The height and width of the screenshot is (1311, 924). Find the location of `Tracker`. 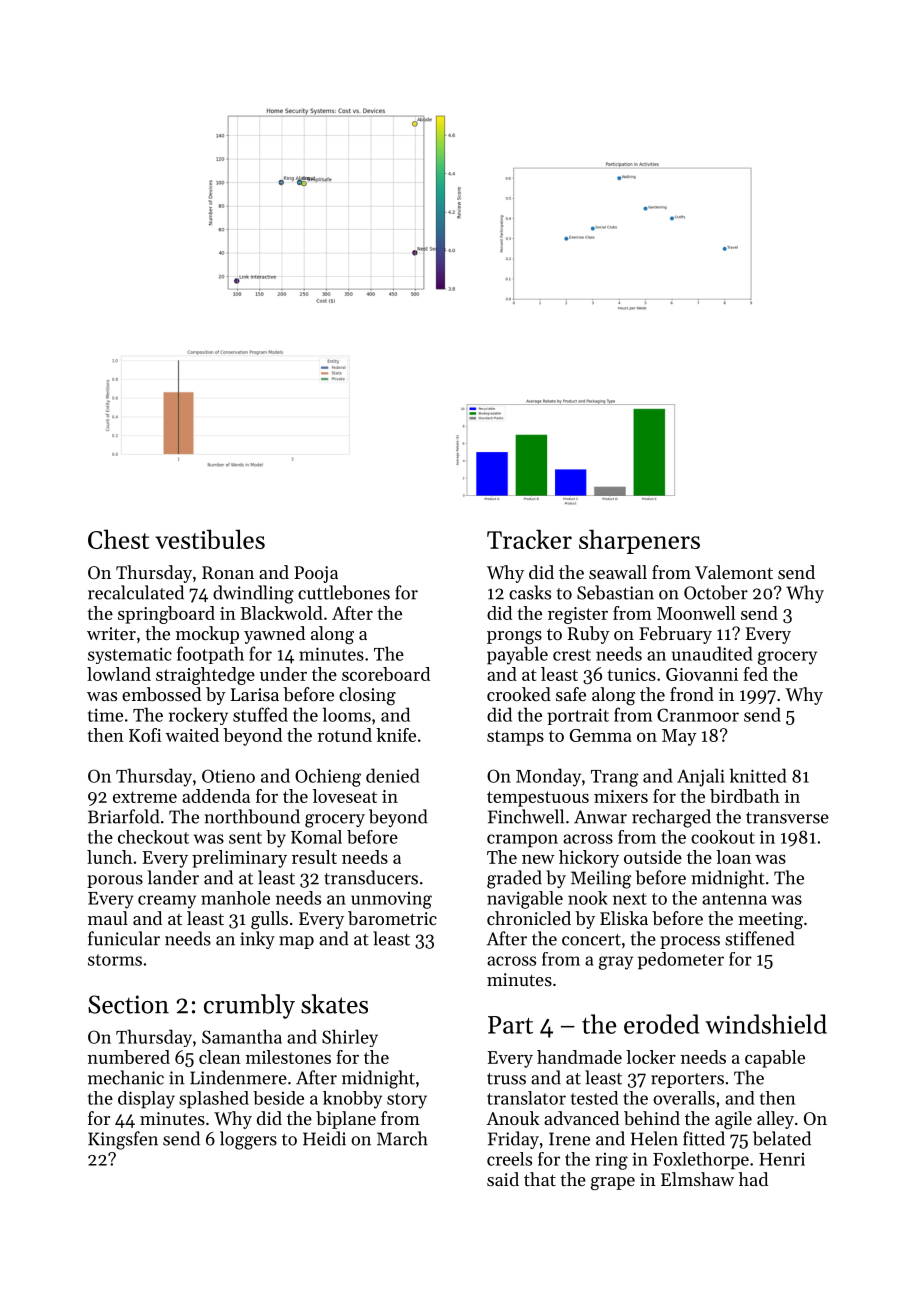

Tracker is located at coordinates (529, 539).
